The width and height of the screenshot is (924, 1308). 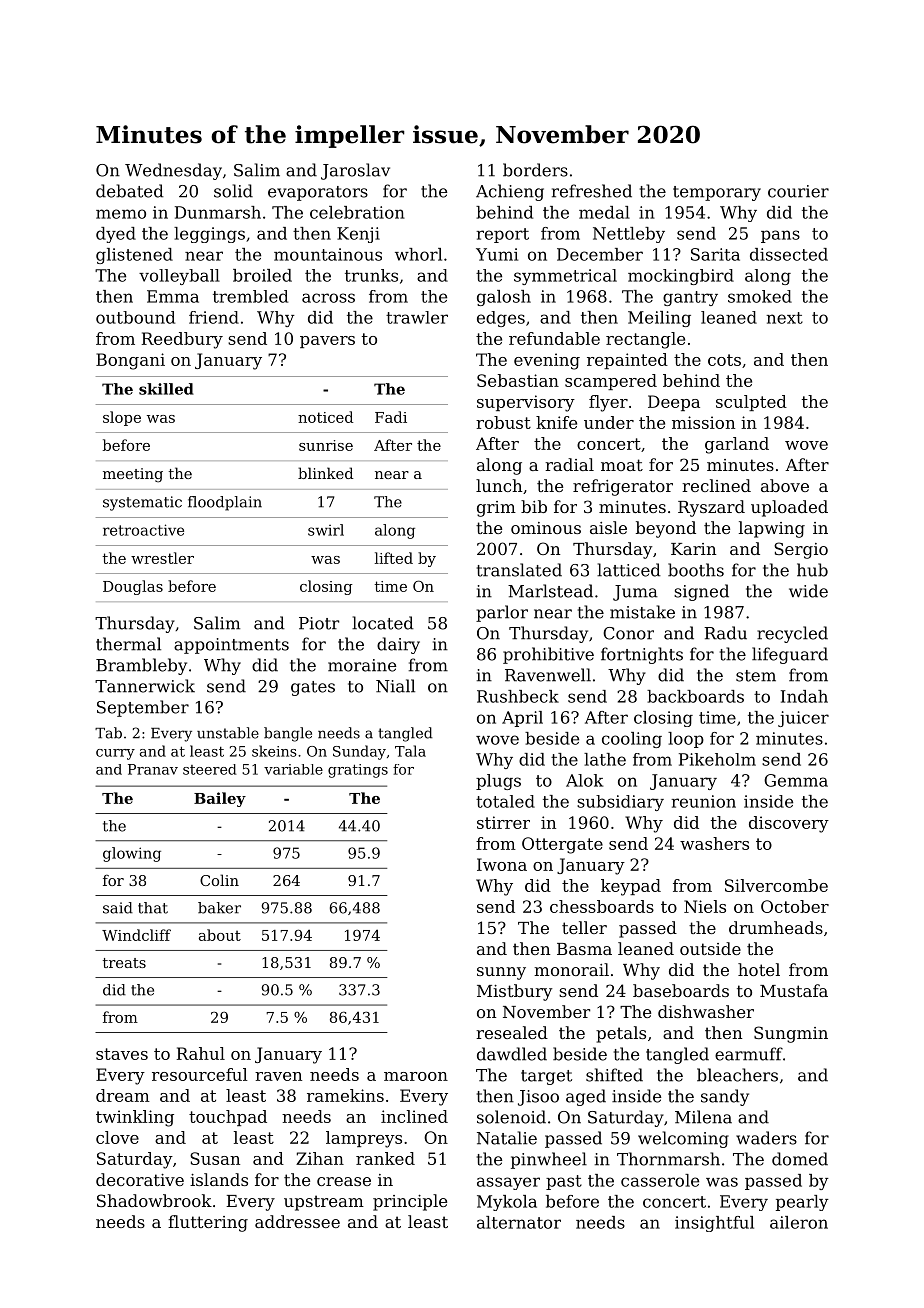 What do you see at coordinates (803, 719) in the screenshot?
I see `juicer` at bounding box center [803, 719].
